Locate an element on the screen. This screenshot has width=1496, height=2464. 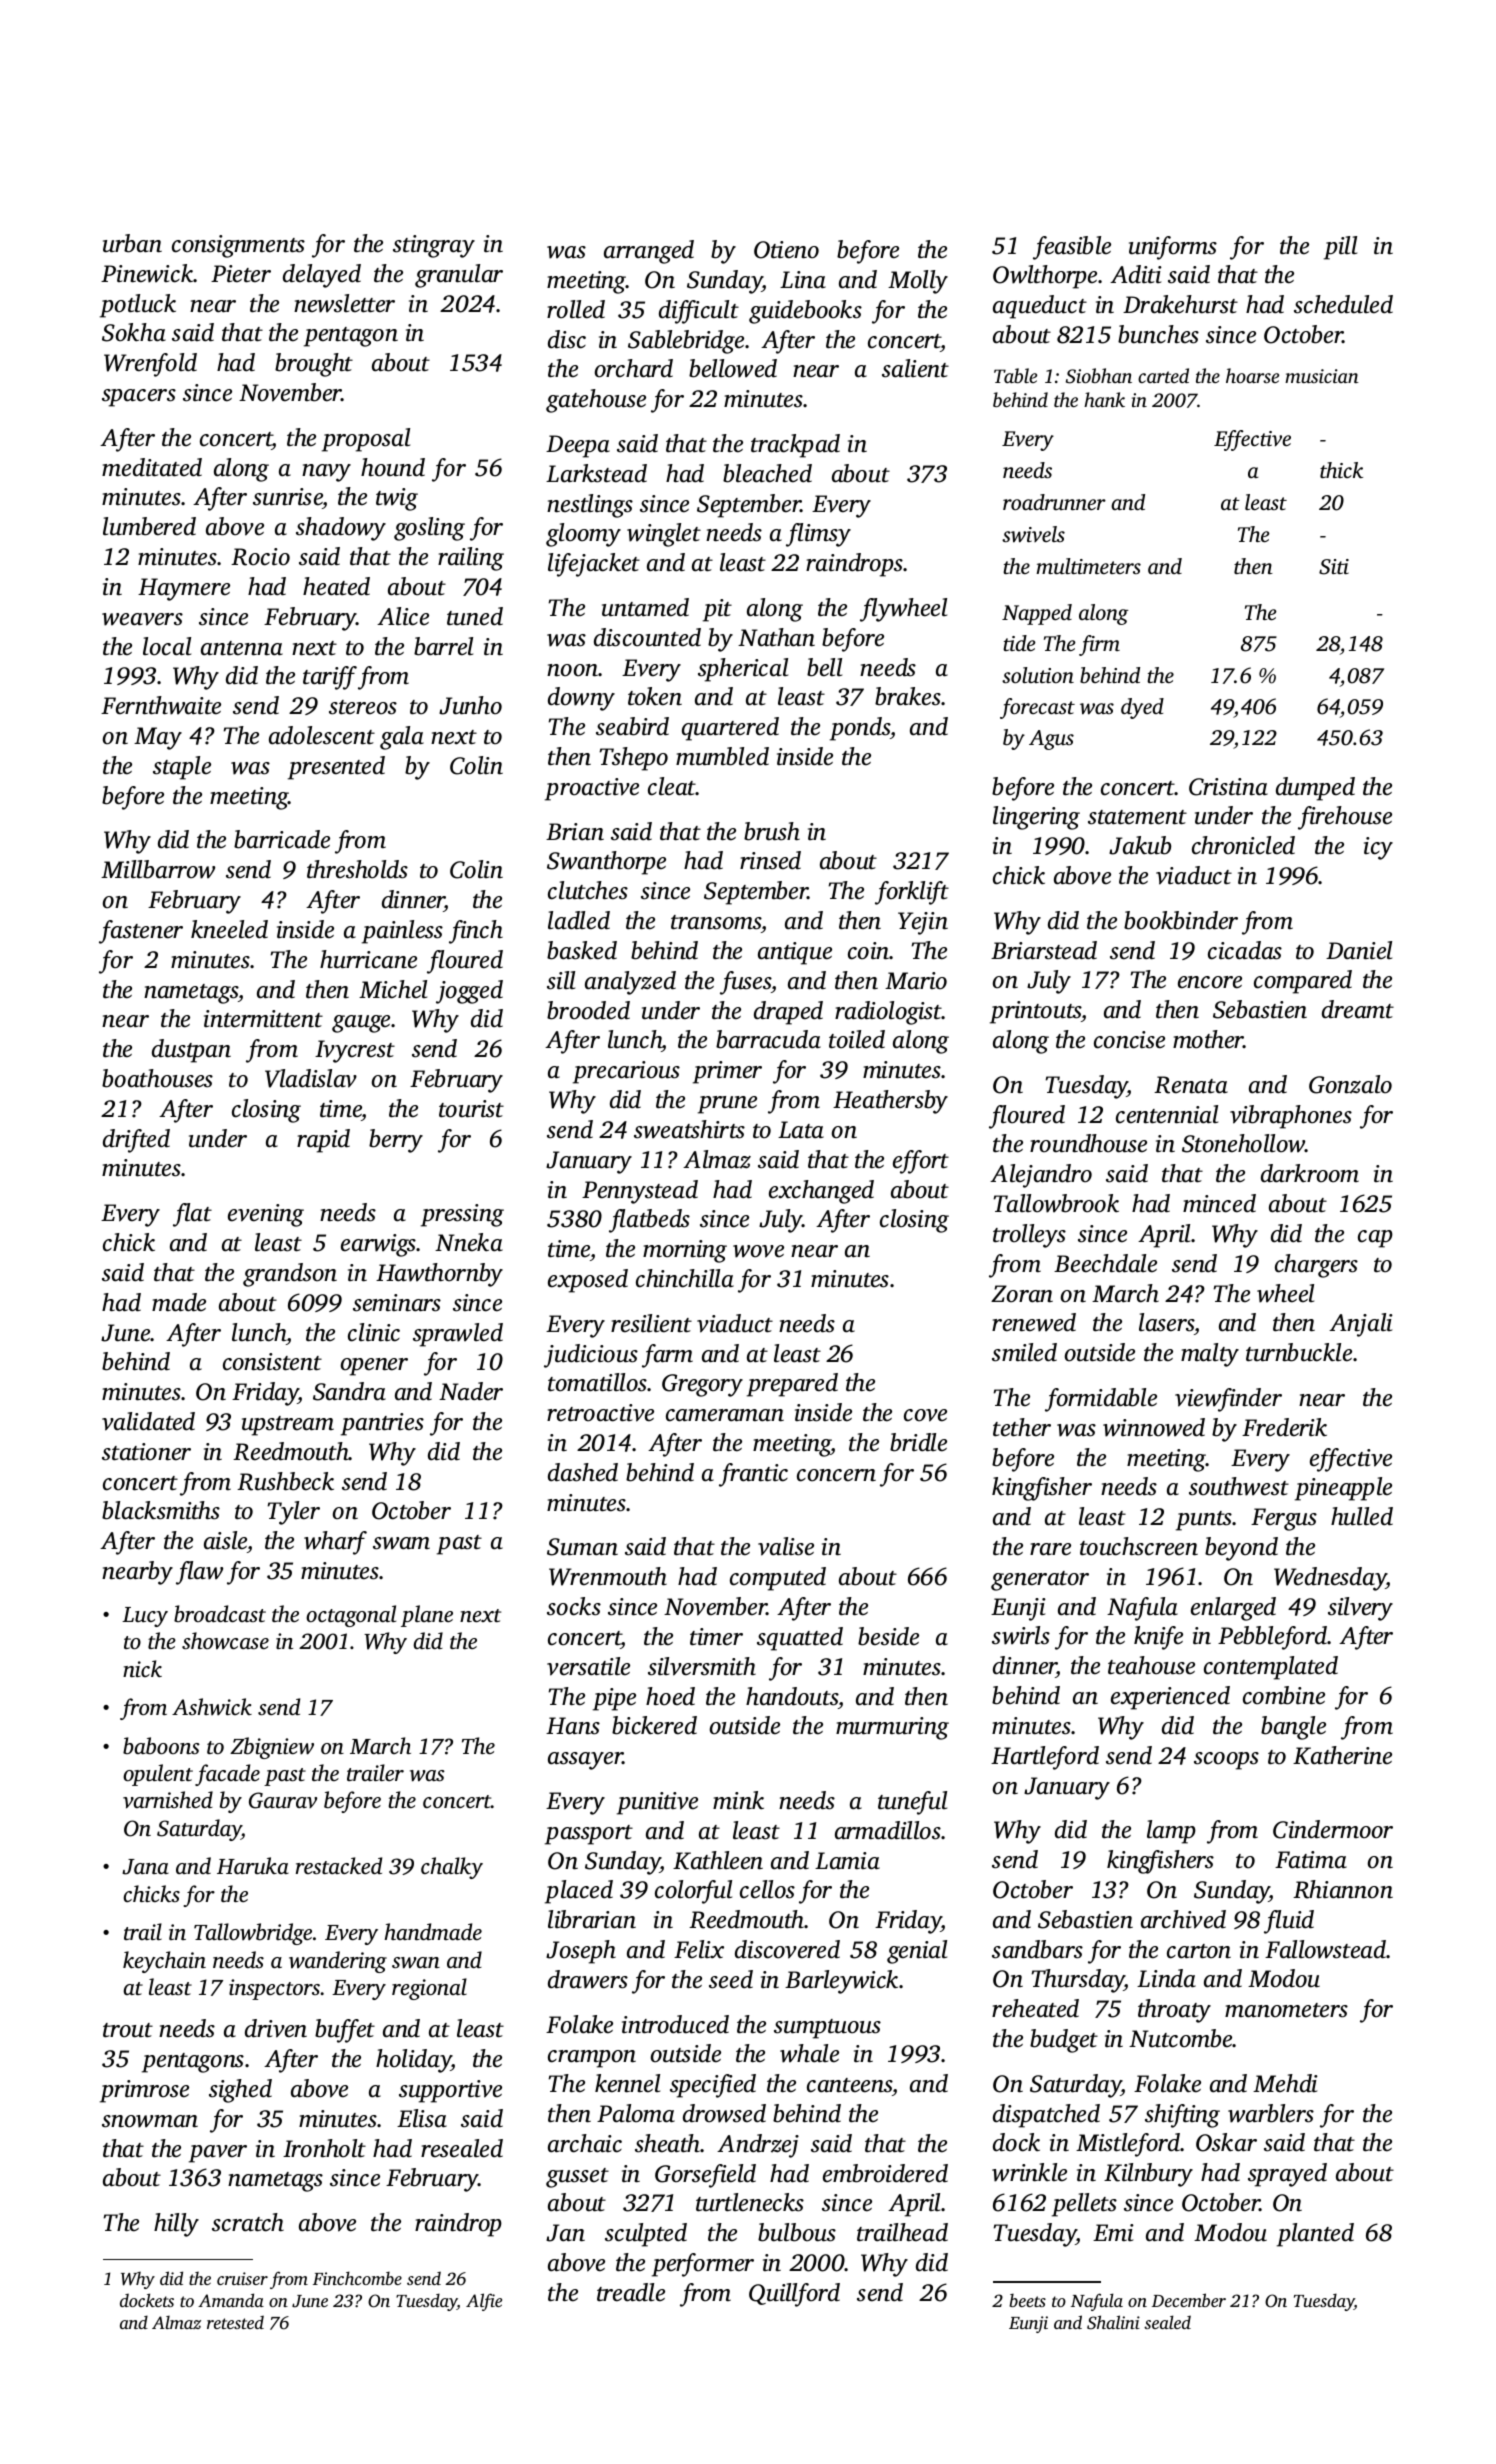
consignments is located at coordinates (238, 246).
